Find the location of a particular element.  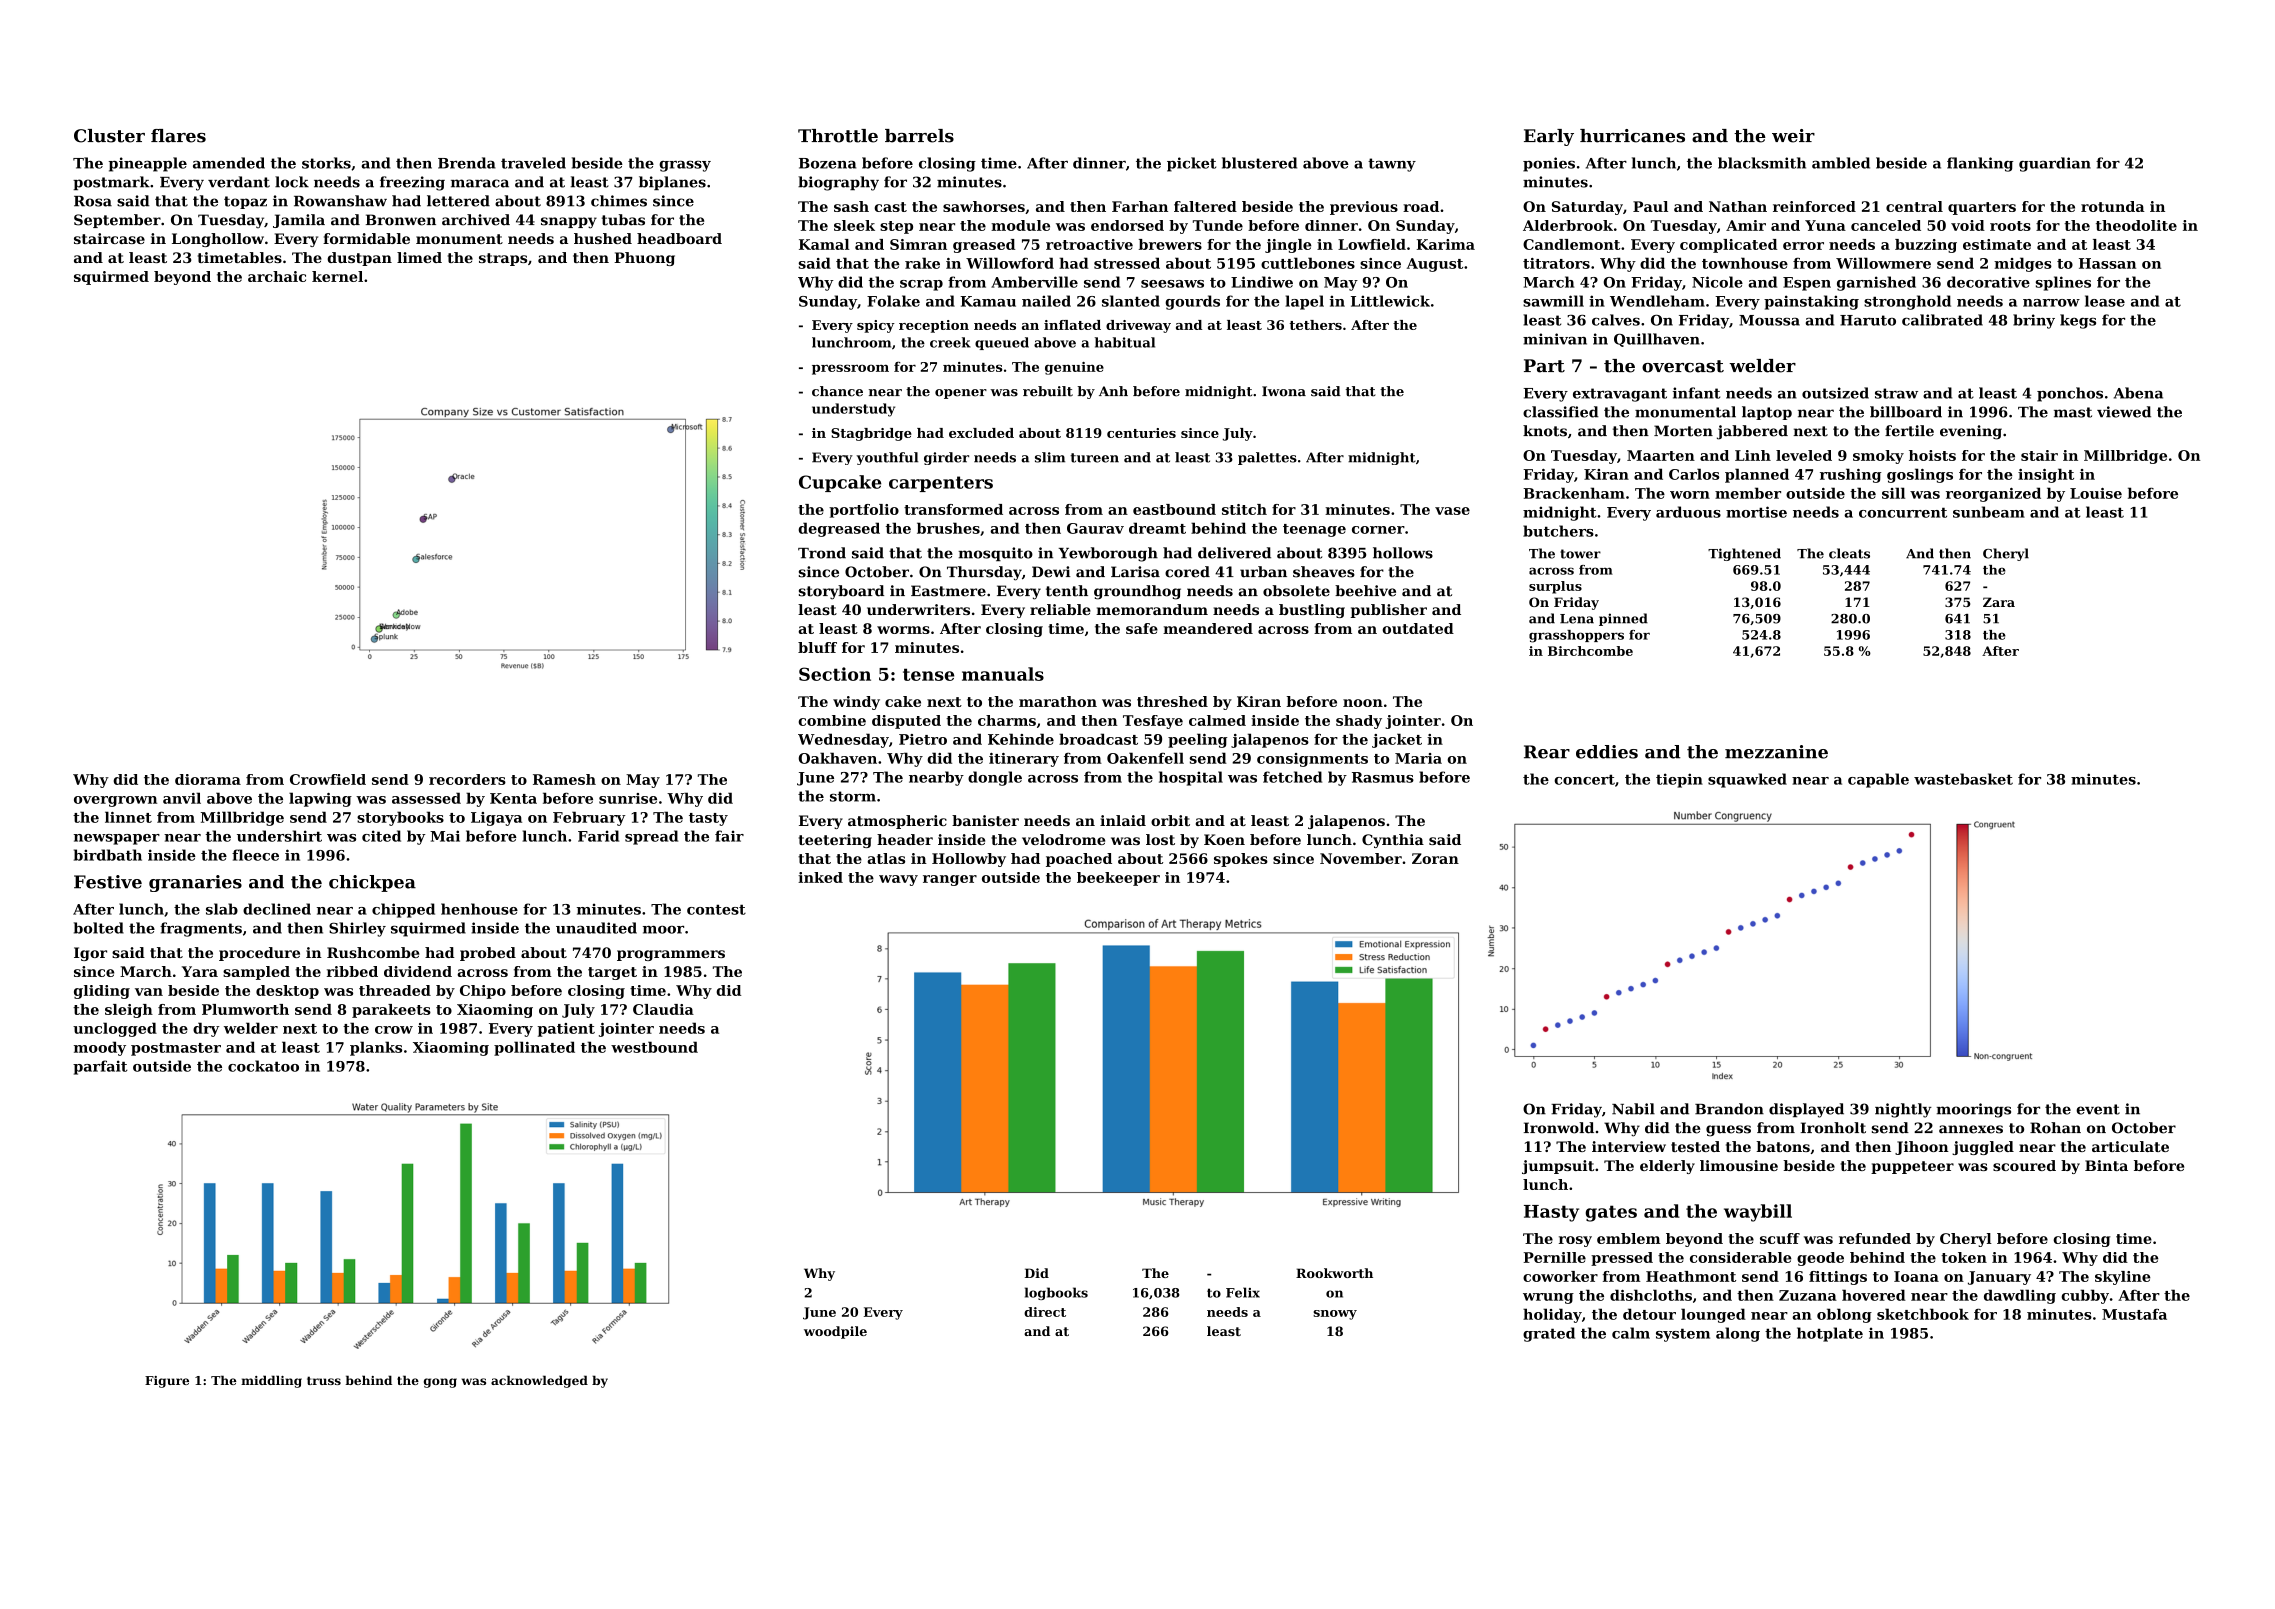

Tesfaye is located at coordinates (1153, 722).
